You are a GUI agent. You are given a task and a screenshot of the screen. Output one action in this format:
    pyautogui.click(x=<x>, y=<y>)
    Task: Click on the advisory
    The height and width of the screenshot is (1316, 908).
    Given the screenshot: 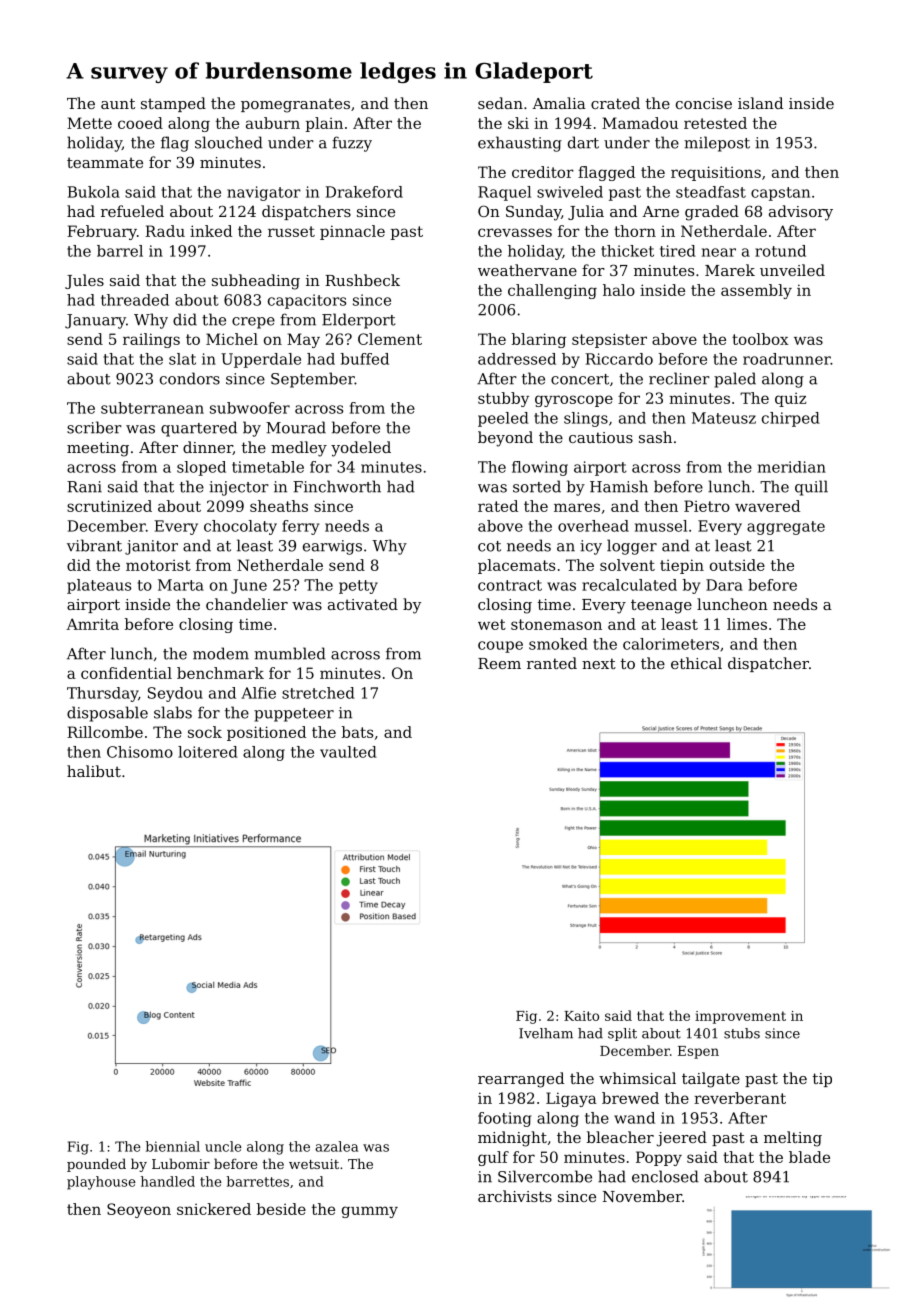 What is the action you would take?
    pyautogui.click(x=801, y=213)
